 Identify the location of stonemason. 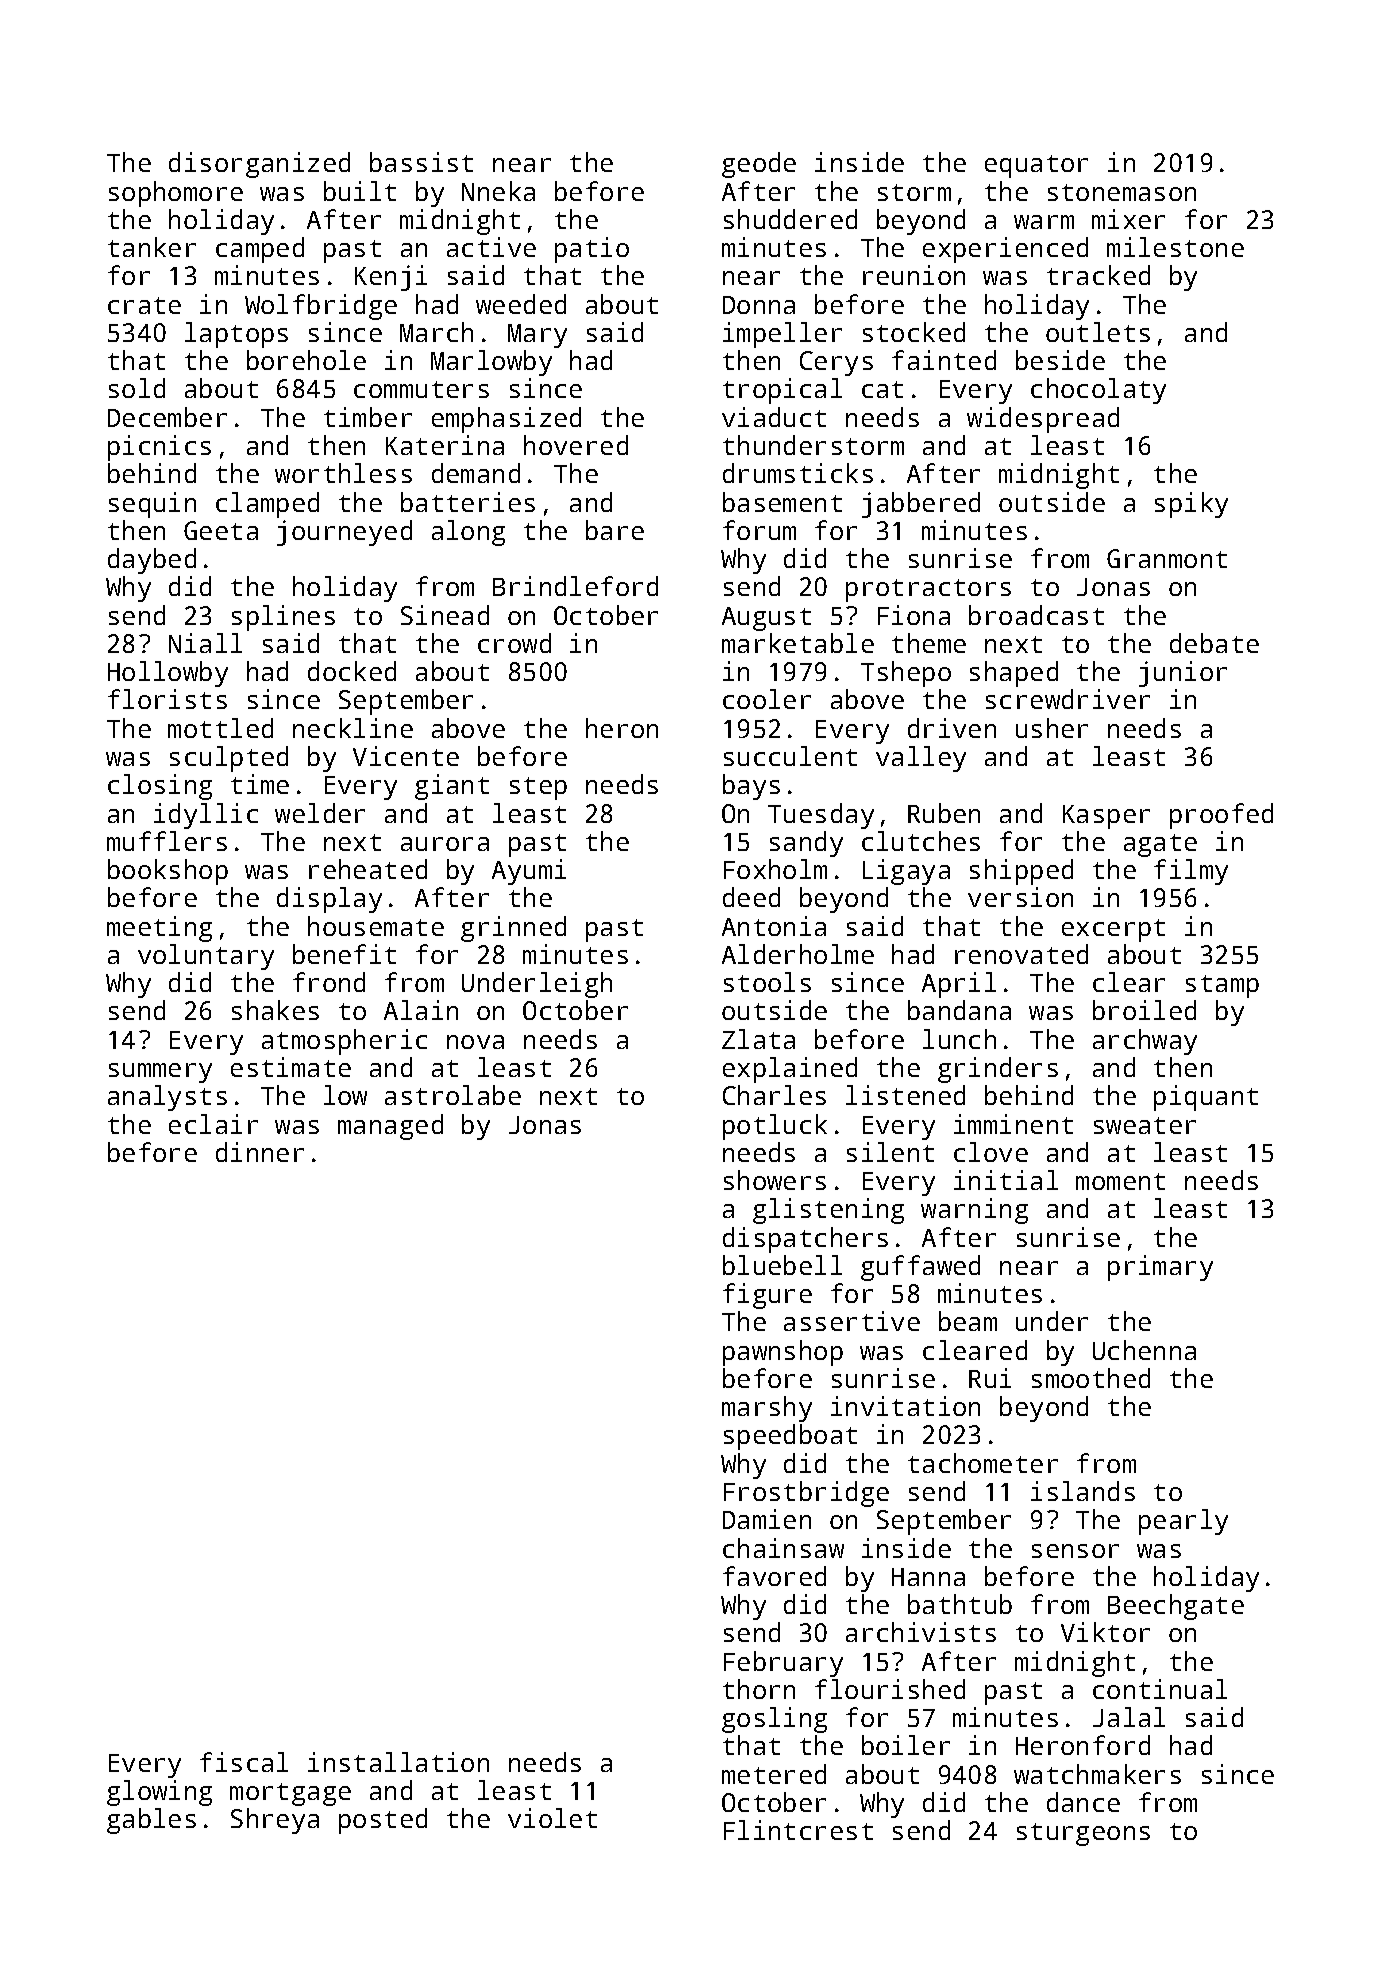
(1122, 192).
